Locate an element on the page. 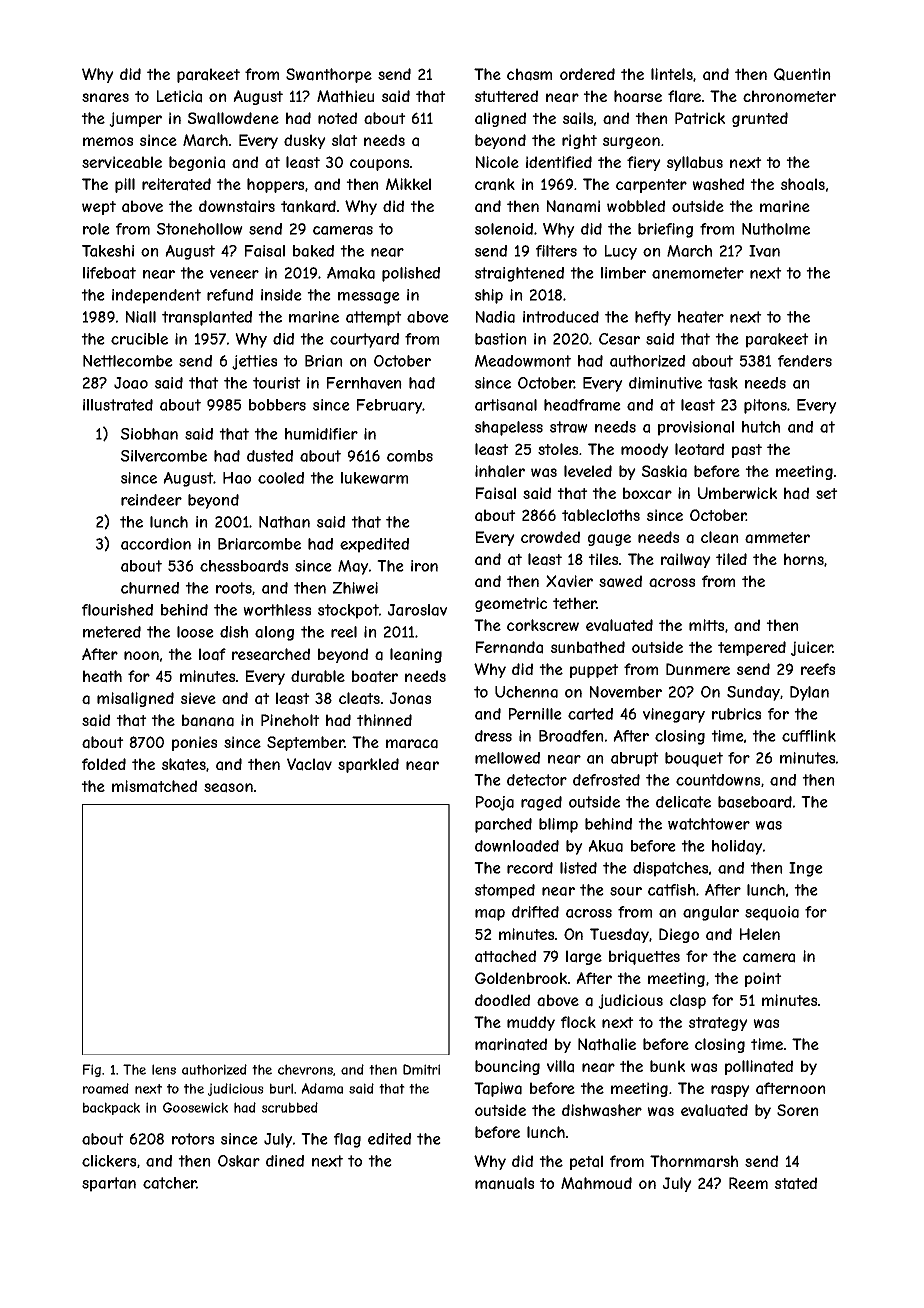 The width and height of the document is (924, 1308). identified is located at coordinates (559, 162).
